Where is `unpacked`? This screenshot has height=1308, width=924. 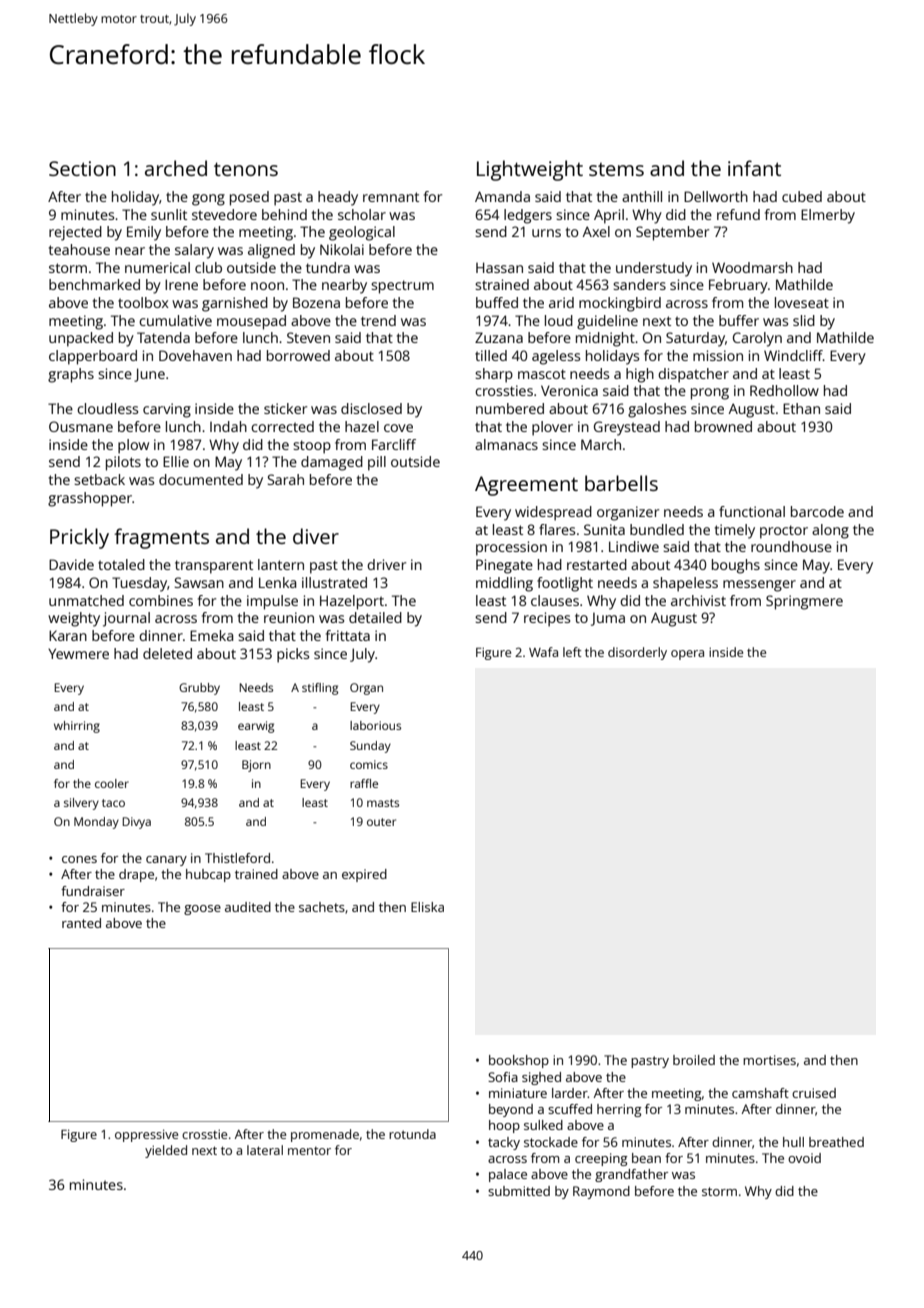
unpacked is located at coordinates (81, 339).
